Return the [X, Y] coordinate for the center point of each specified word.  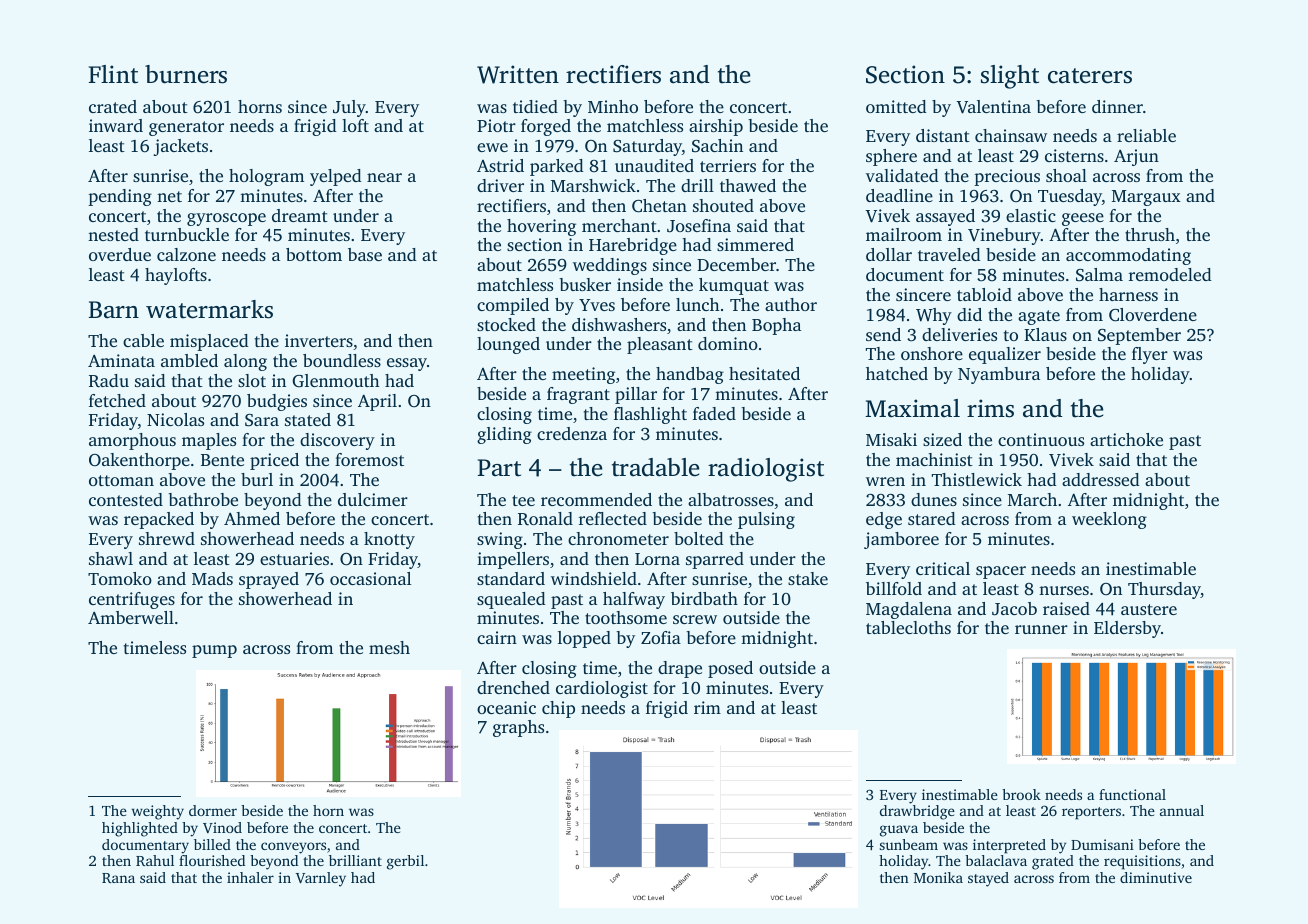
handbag [690, 375]
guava [899, 831]
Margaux [1146, 198]
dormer [213, 810]
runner [1041, 629]
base [365, 254]
